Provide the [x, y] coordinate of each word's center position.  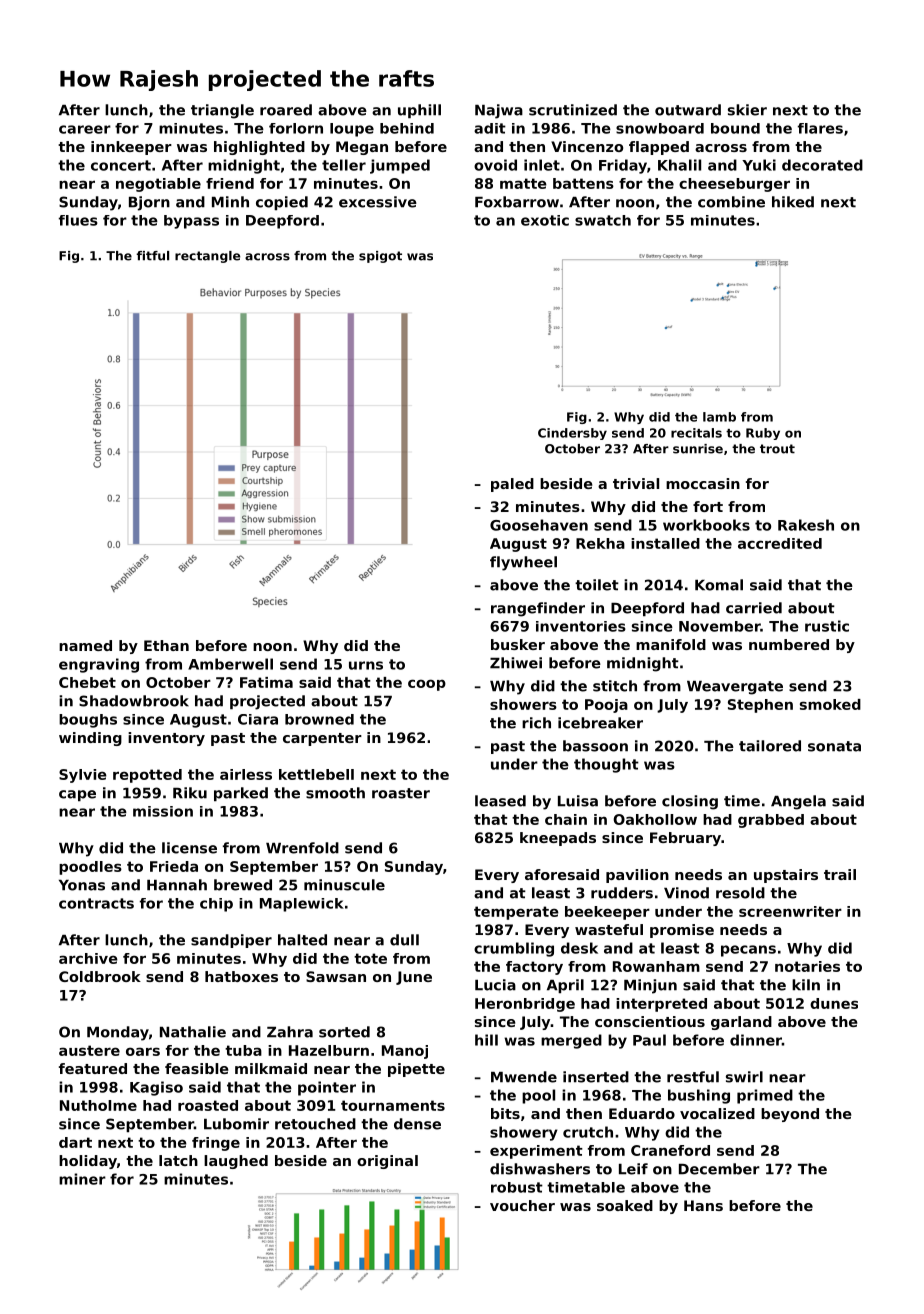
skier [747, 110]
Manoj [405, 1052]
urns [366, 665]
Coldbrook [100, 976]
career [85, 129]
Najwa [499, 111]
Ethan [166, 645]
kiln [806, 985]
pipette [416, 1070]
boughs [88, 721]
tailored [770, 746]
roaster [401, 793]
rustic [827, 626]
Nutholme [98, 1105]
